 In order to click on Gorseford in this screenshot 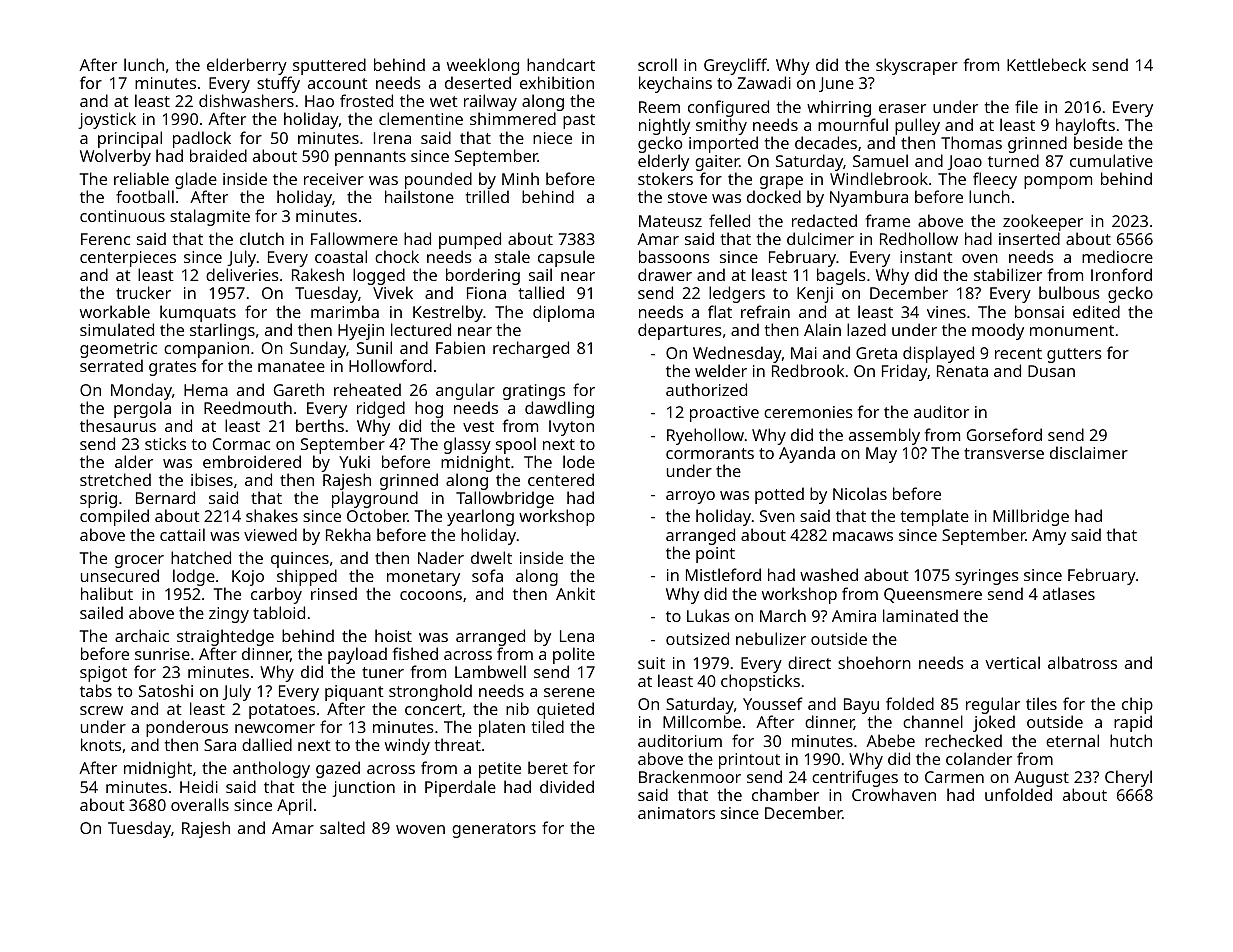, I will do `click(1004, 434)`.
